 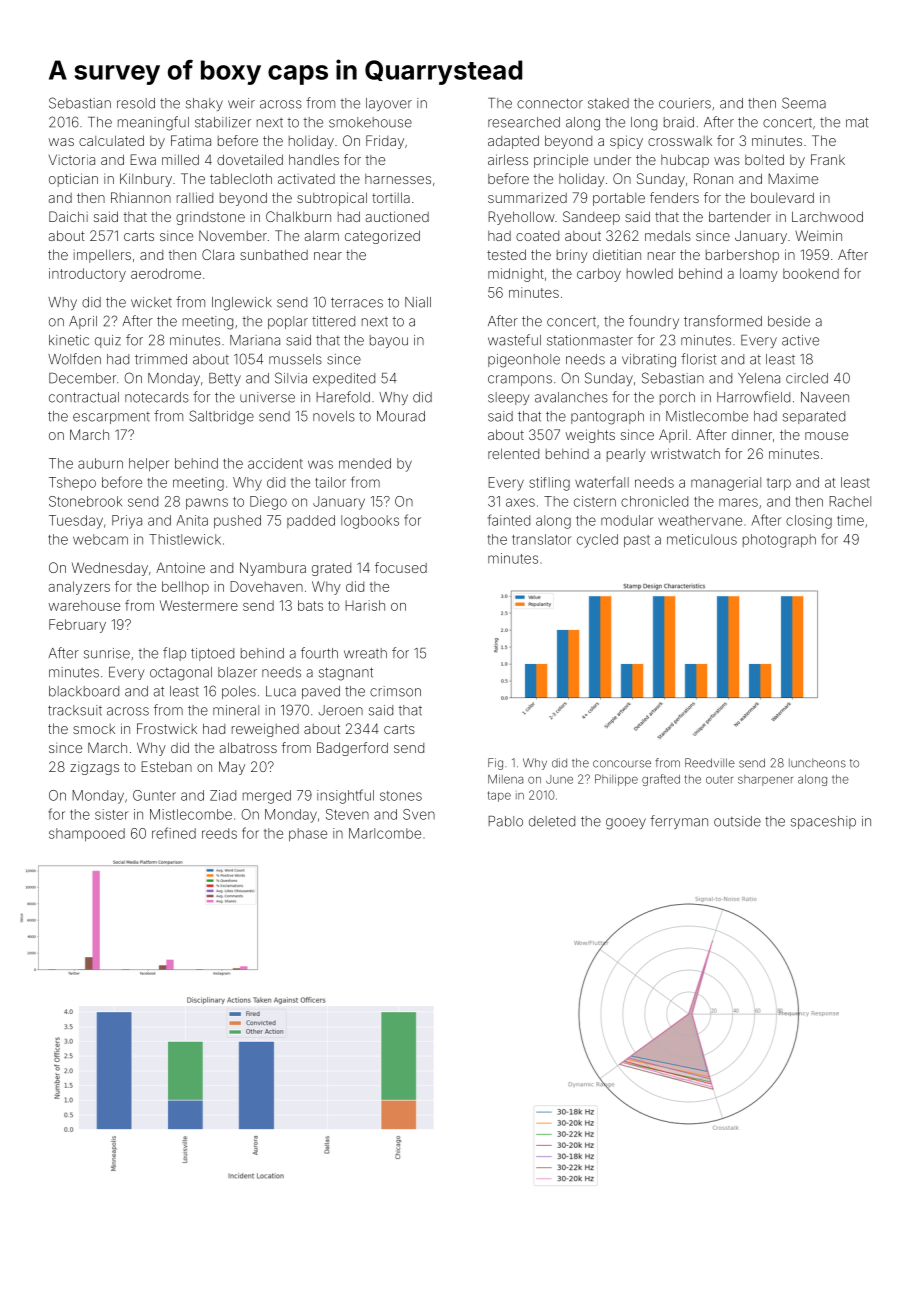 What do you see at coordinates (549, 484) in the image?
I see `stifling` at bounding box center [549, 484].
